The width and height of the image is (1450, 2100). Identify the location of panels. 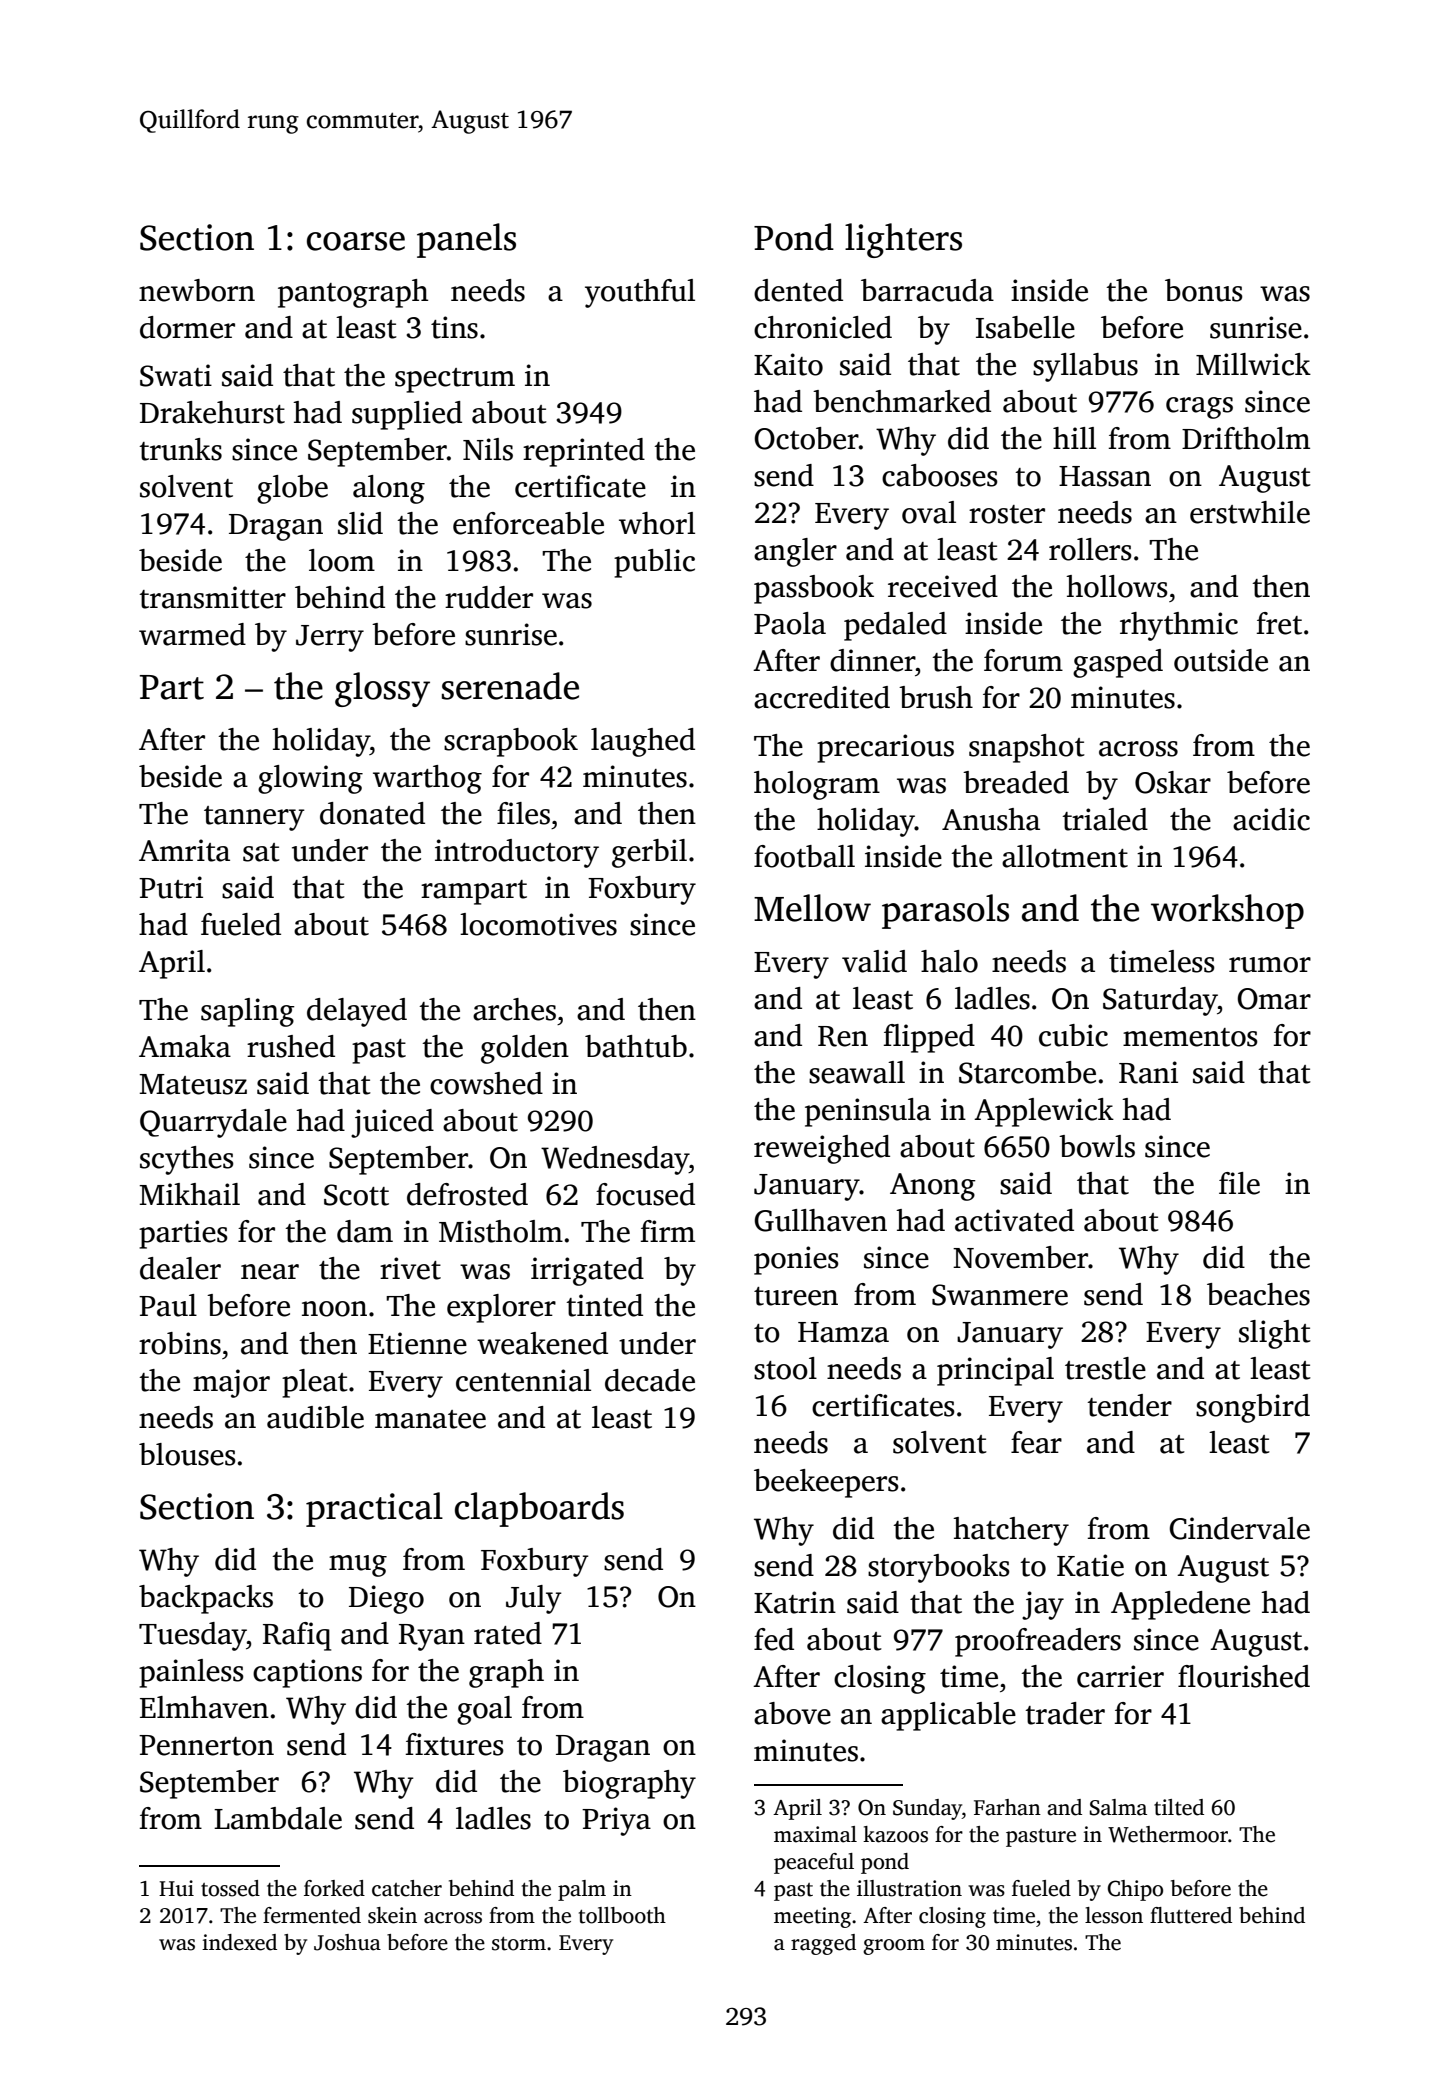
(466, 240).
